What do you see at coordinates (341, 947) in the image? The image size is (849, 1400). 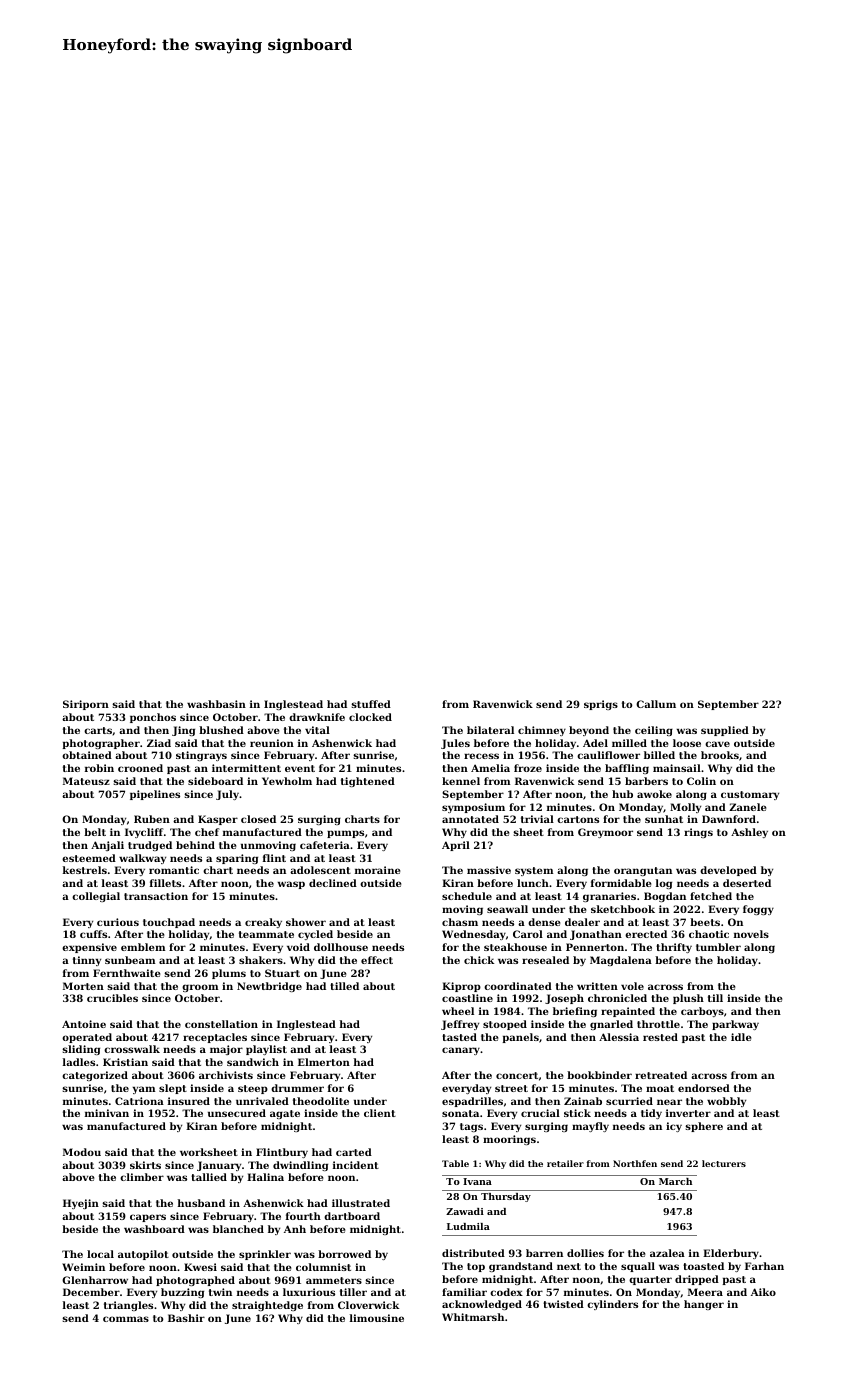 I see `dollhouse` at bounding box center [341, 947].
